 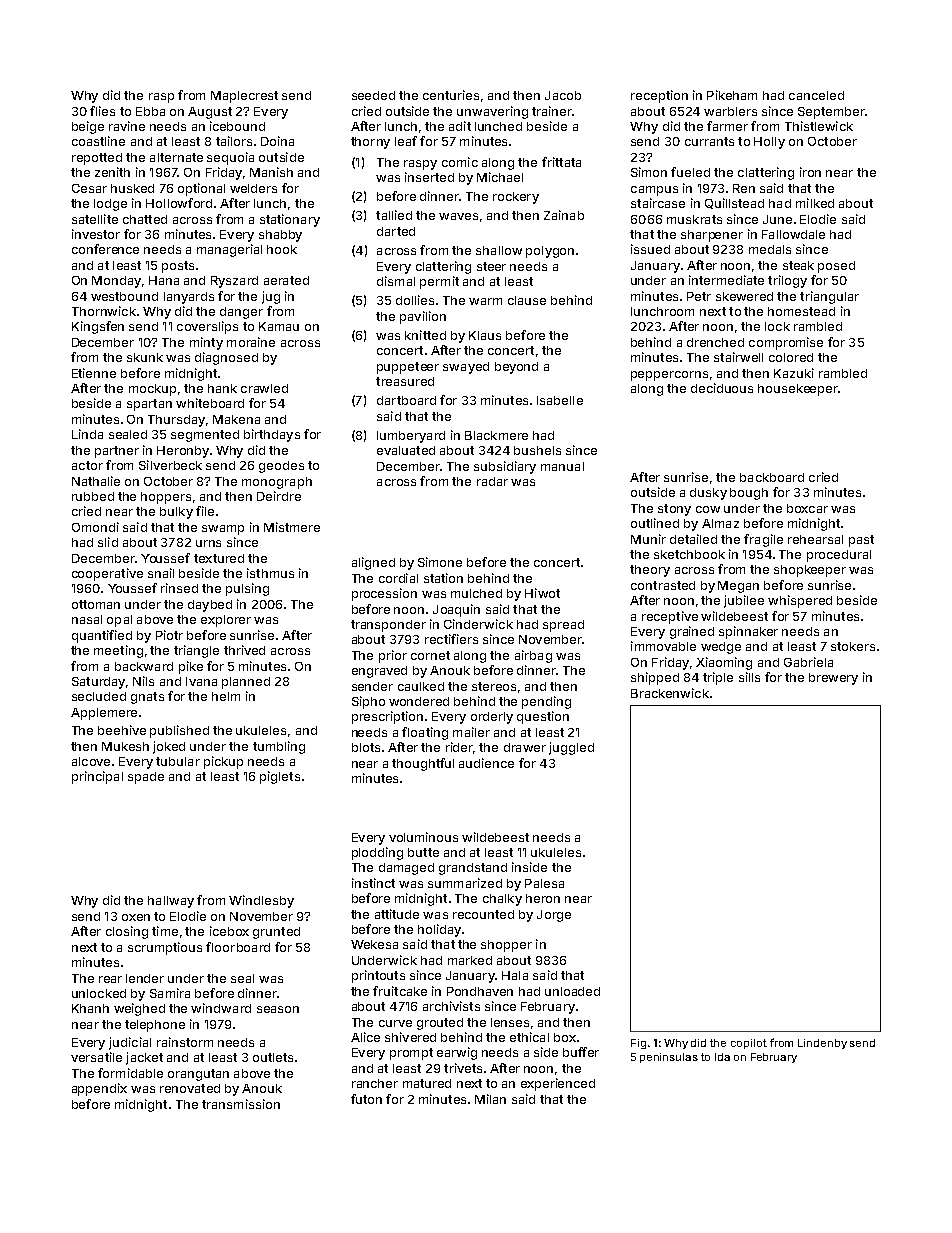 I want to click on detailed, so click(x=693, y=539).
